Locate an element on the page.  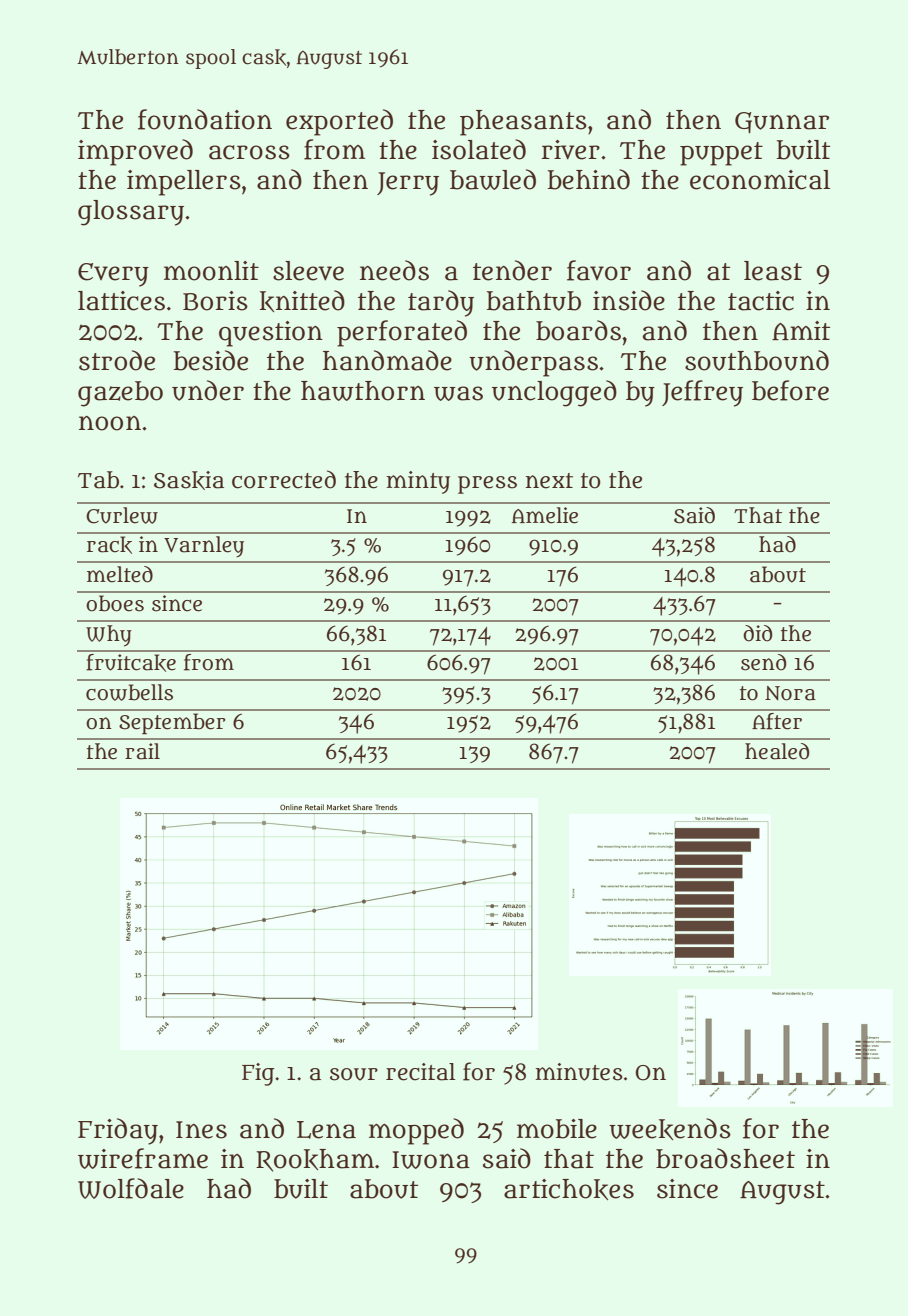
improved is located at coordinates (135, 152).
